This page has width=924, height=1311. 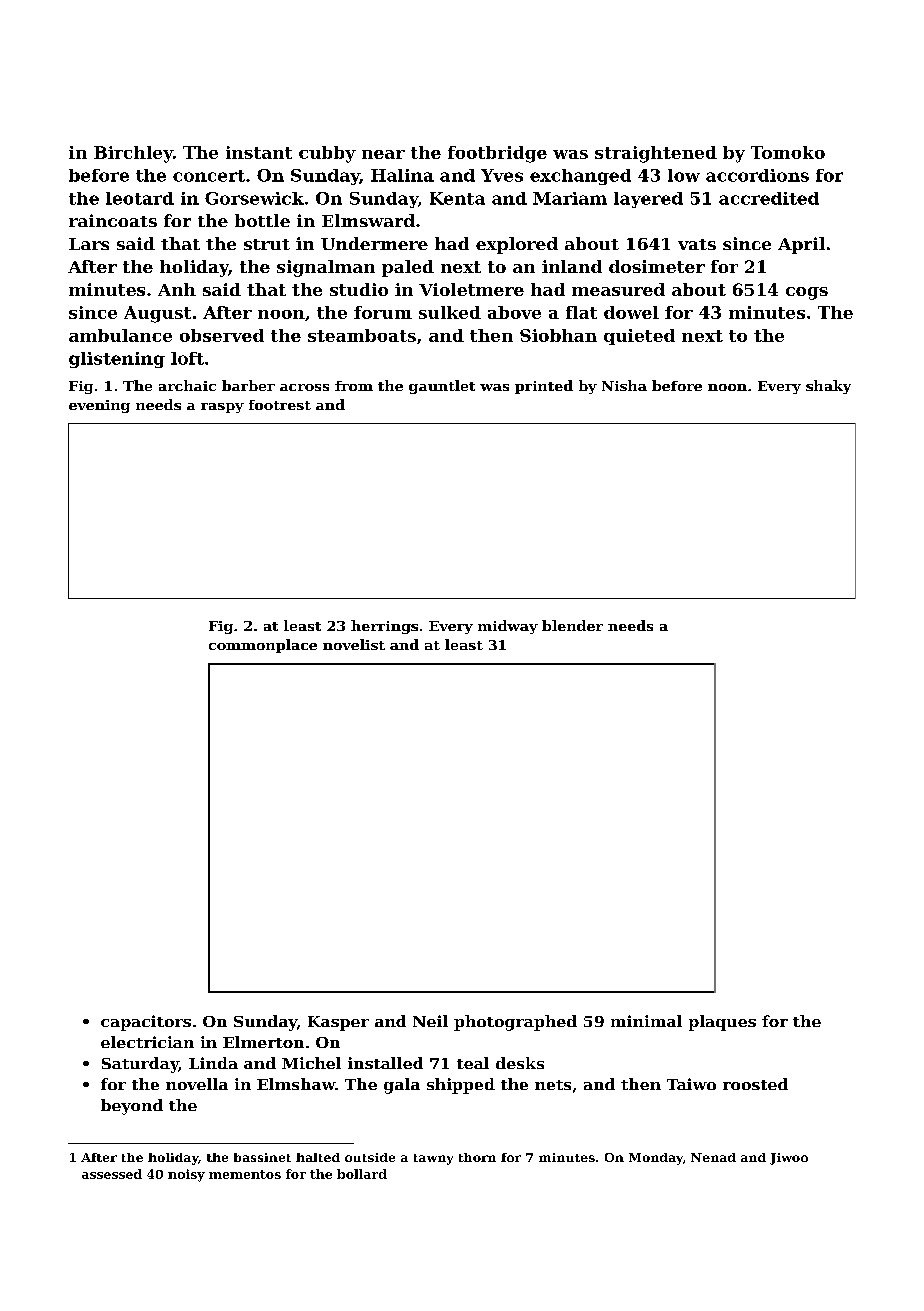 I want to click on shaky, so click(x=828, y=387).
